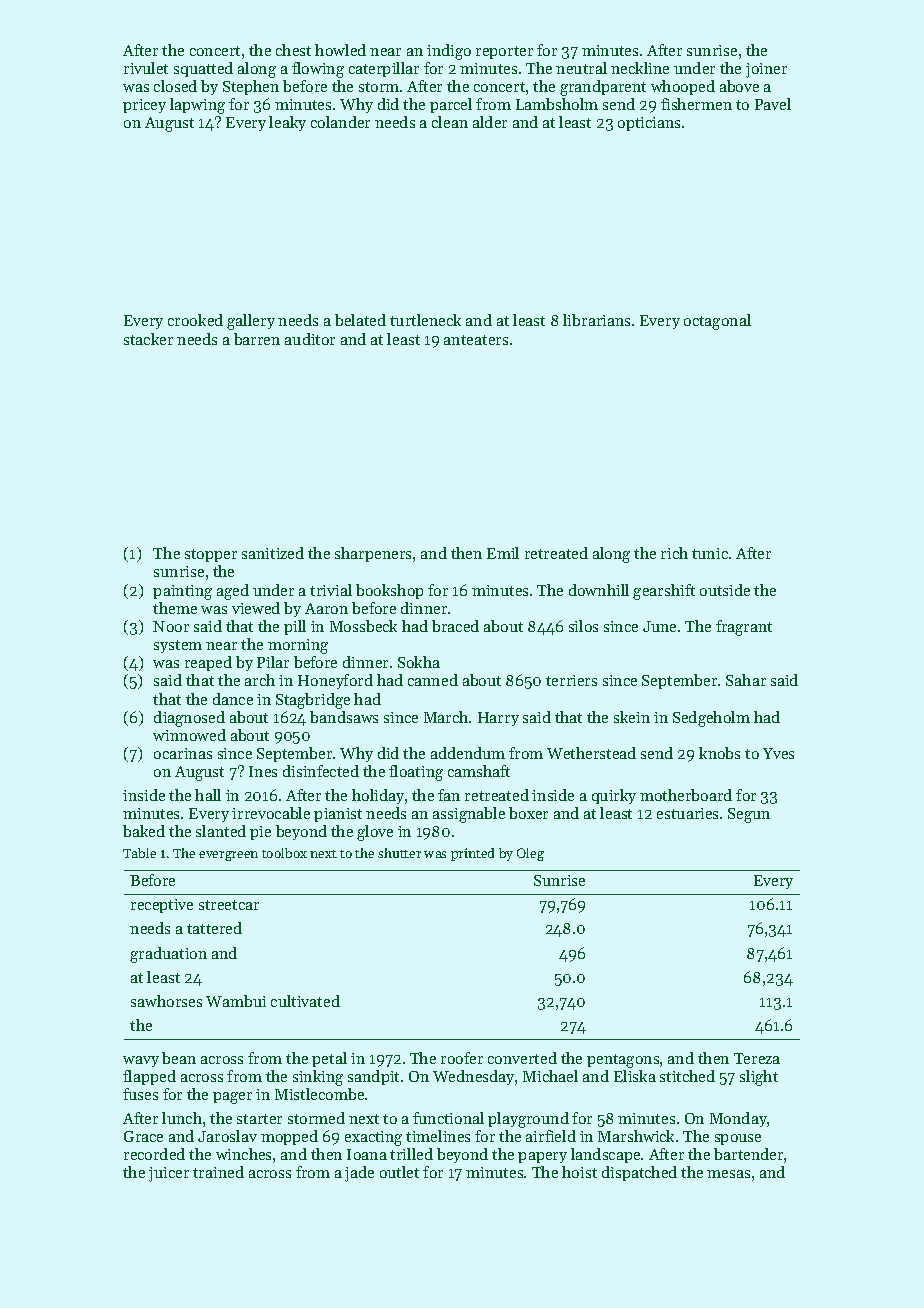 This screenshot has height=1308, width=924. Describe the element at coordinates (287, 123) in the screenshot. I see `leaky` at that location.
